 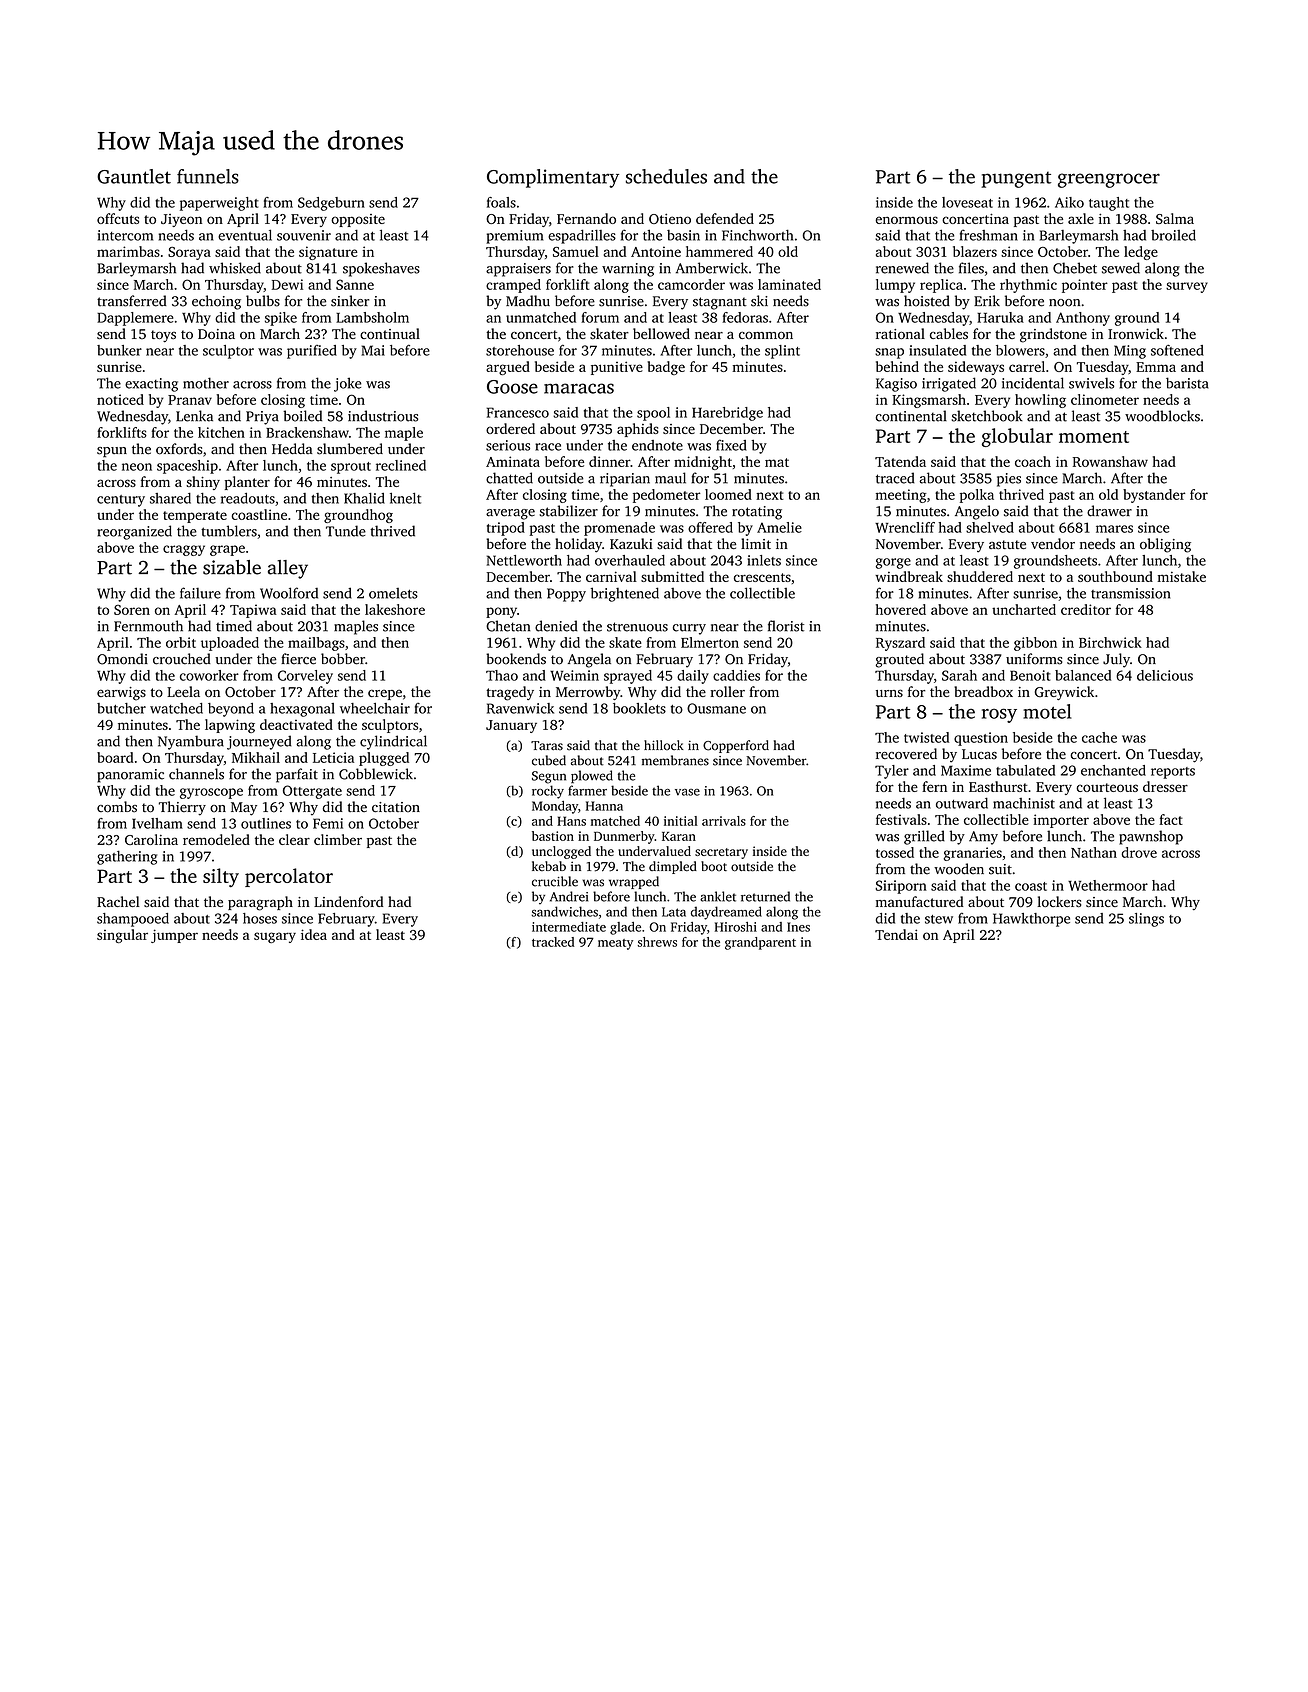 What do you see at coordinates (520, 708) in the screenshot?
I see `Ravenwick` at bounding box center [520, 708].
